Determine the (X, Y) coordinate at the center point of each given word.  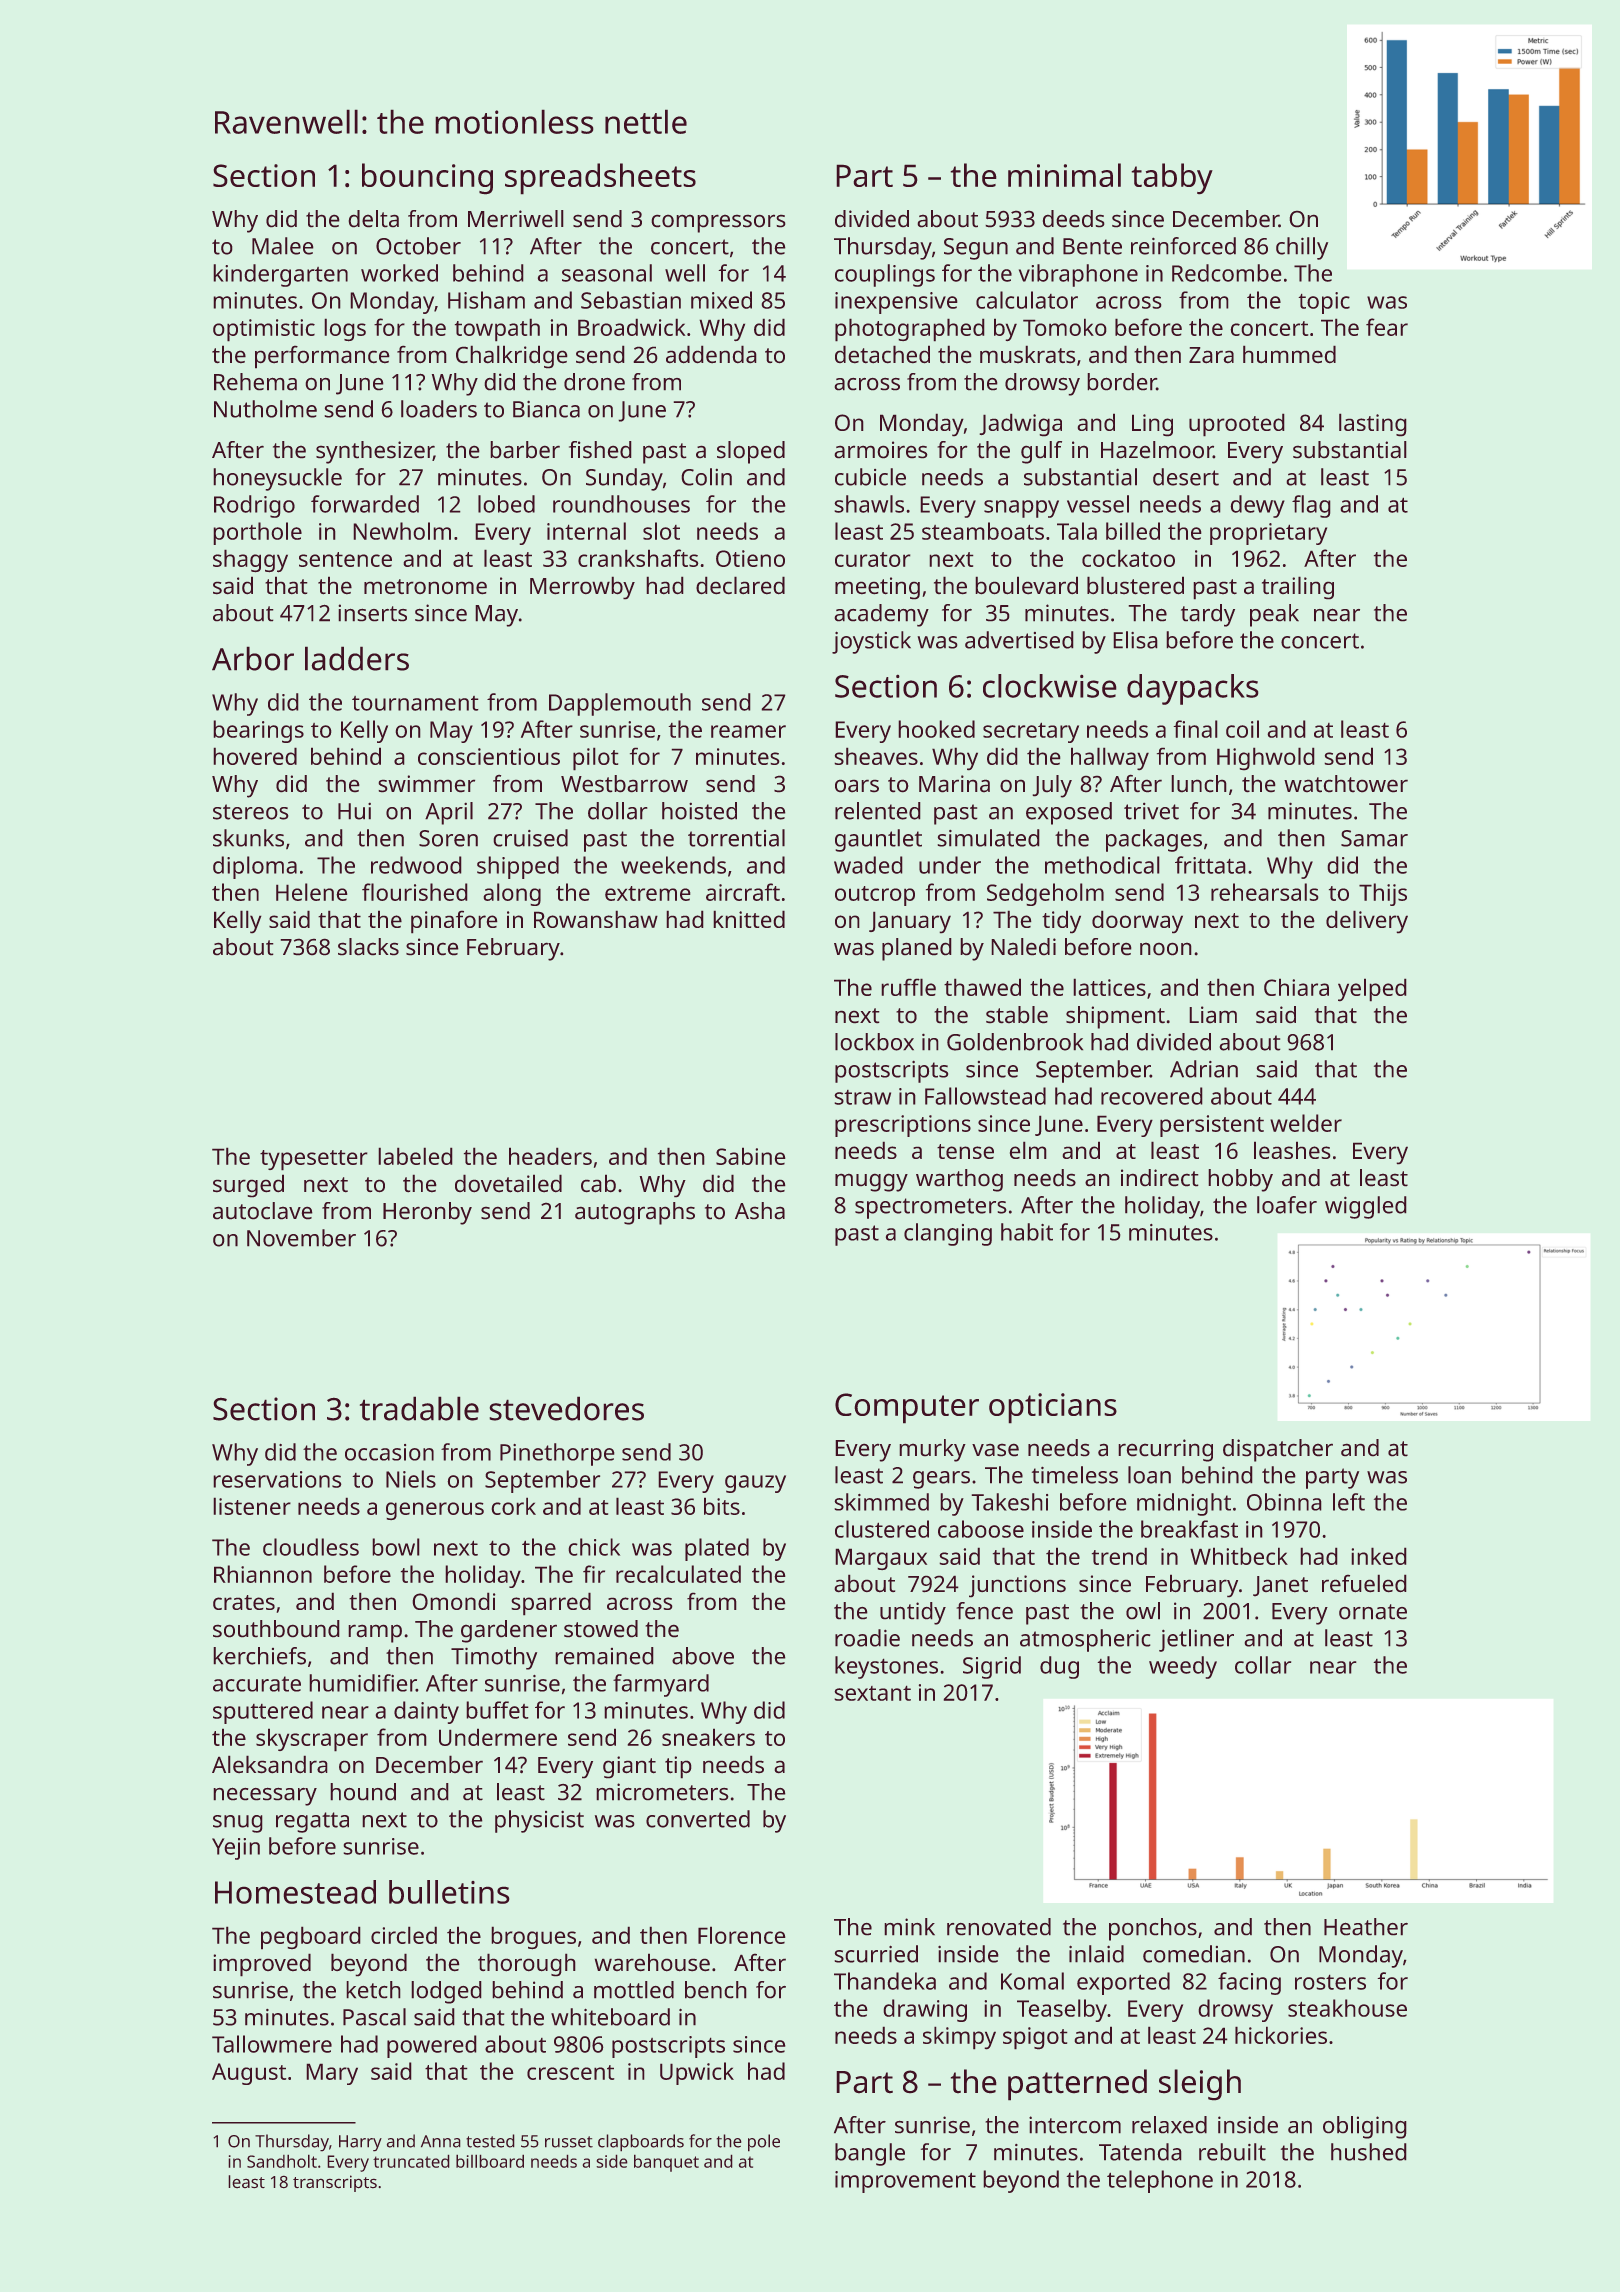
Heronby (427, 1213)
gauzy (755, 1484)
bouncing (427, 178)
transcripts (335, 2183)
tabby (1172, 178)
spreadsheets (600, 178)
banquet (666, 2163)
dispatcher (1278, 1450)
